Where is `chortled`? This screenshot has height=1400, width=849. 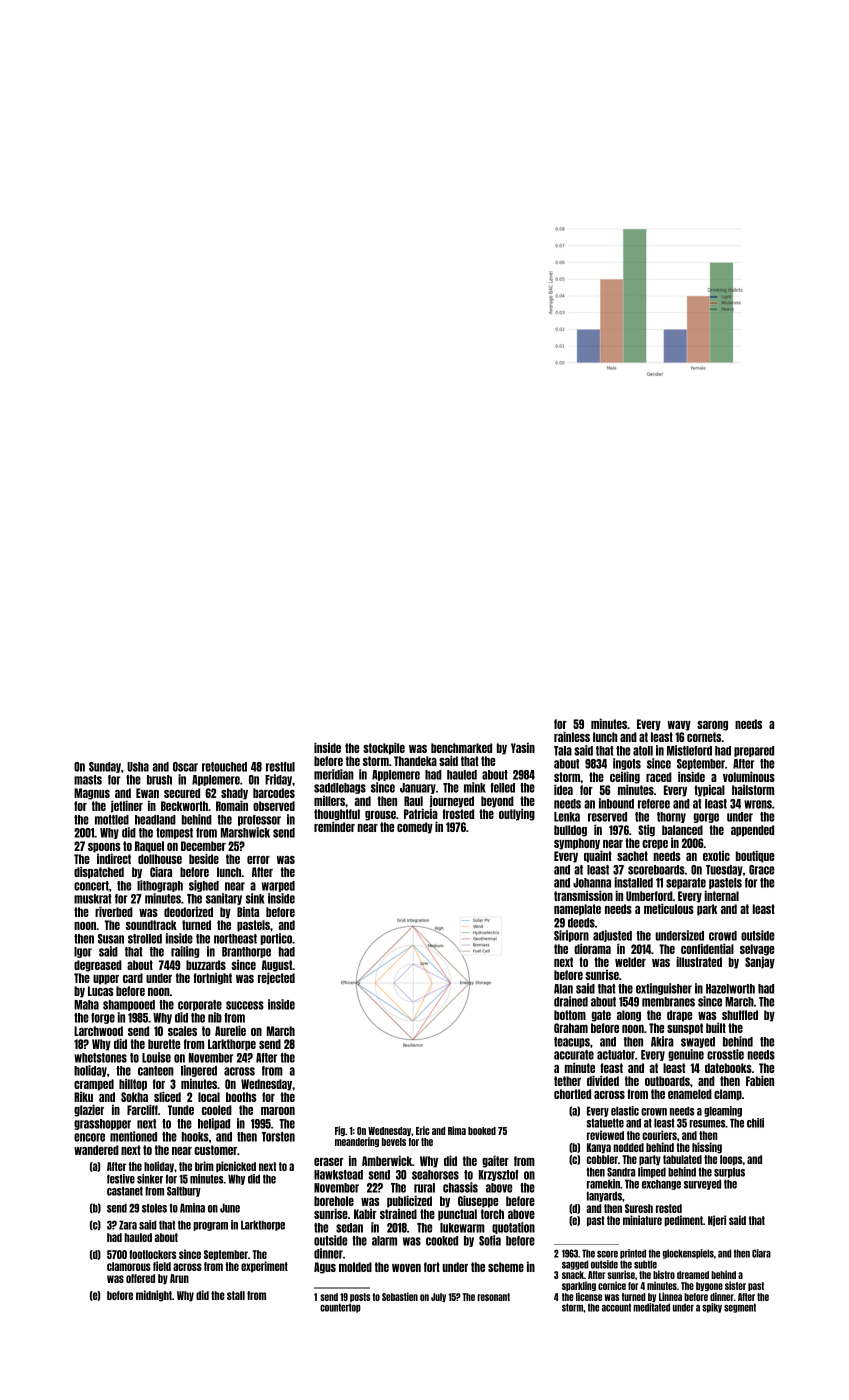
chortled is located at coordinates (572, 1094).
